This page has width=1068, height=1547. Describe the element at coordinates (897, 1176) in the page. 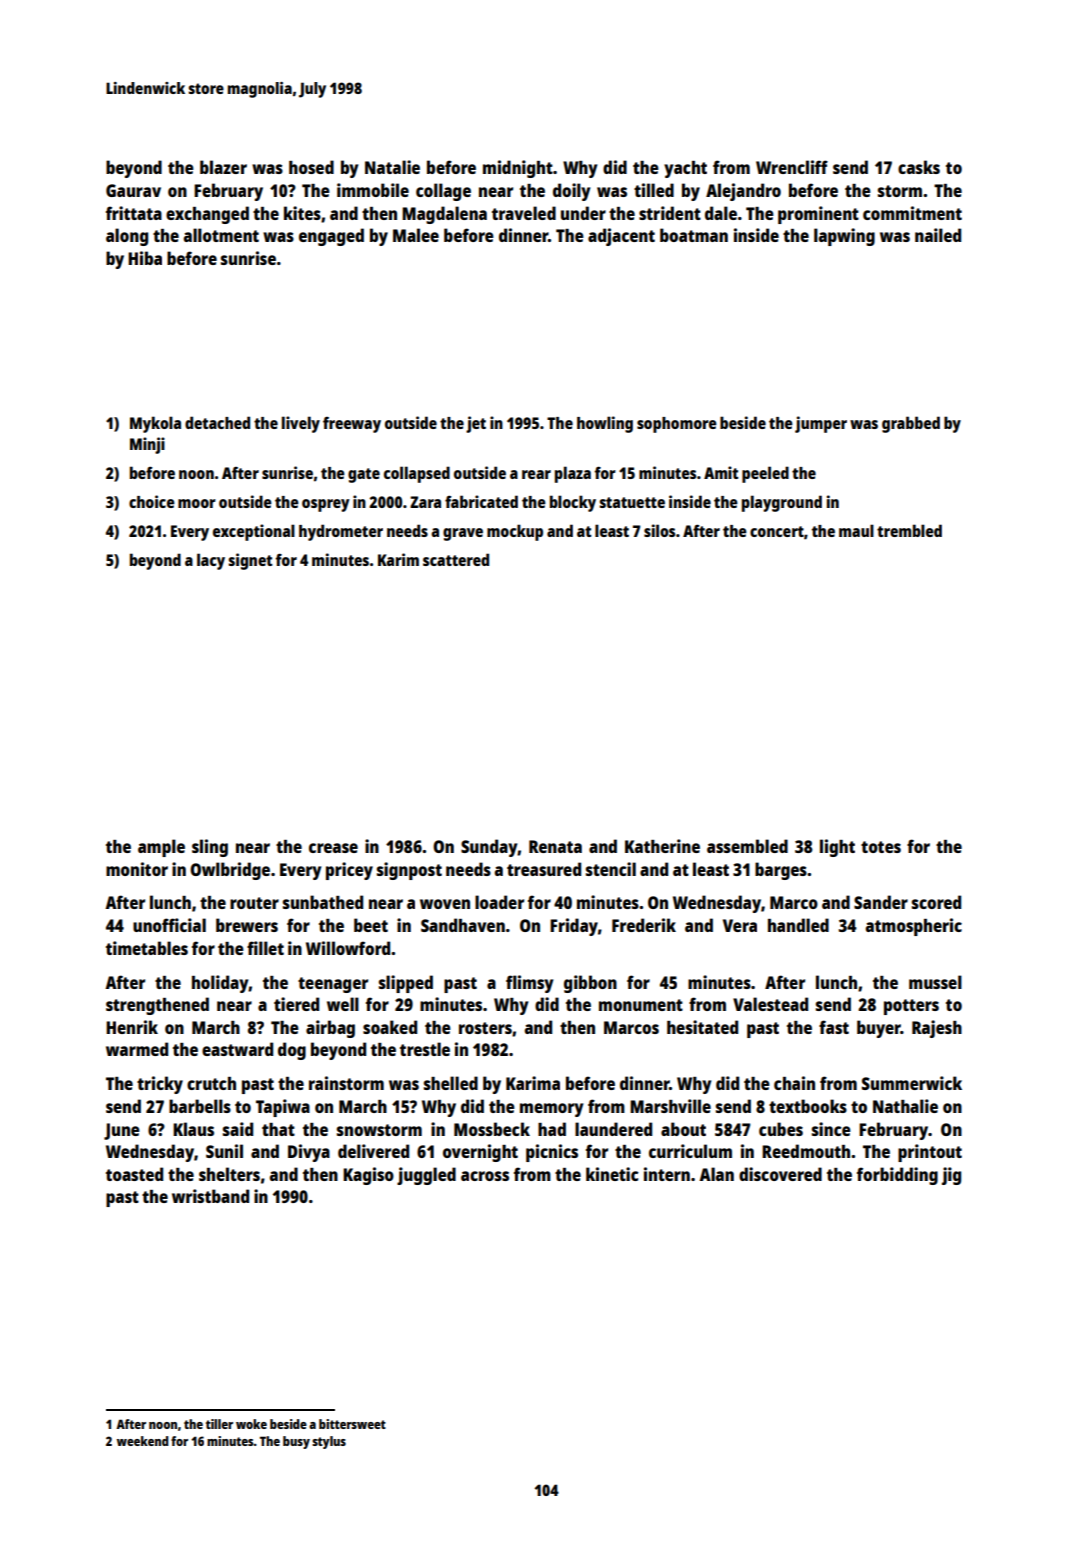

I see `forbidding` at that location.
